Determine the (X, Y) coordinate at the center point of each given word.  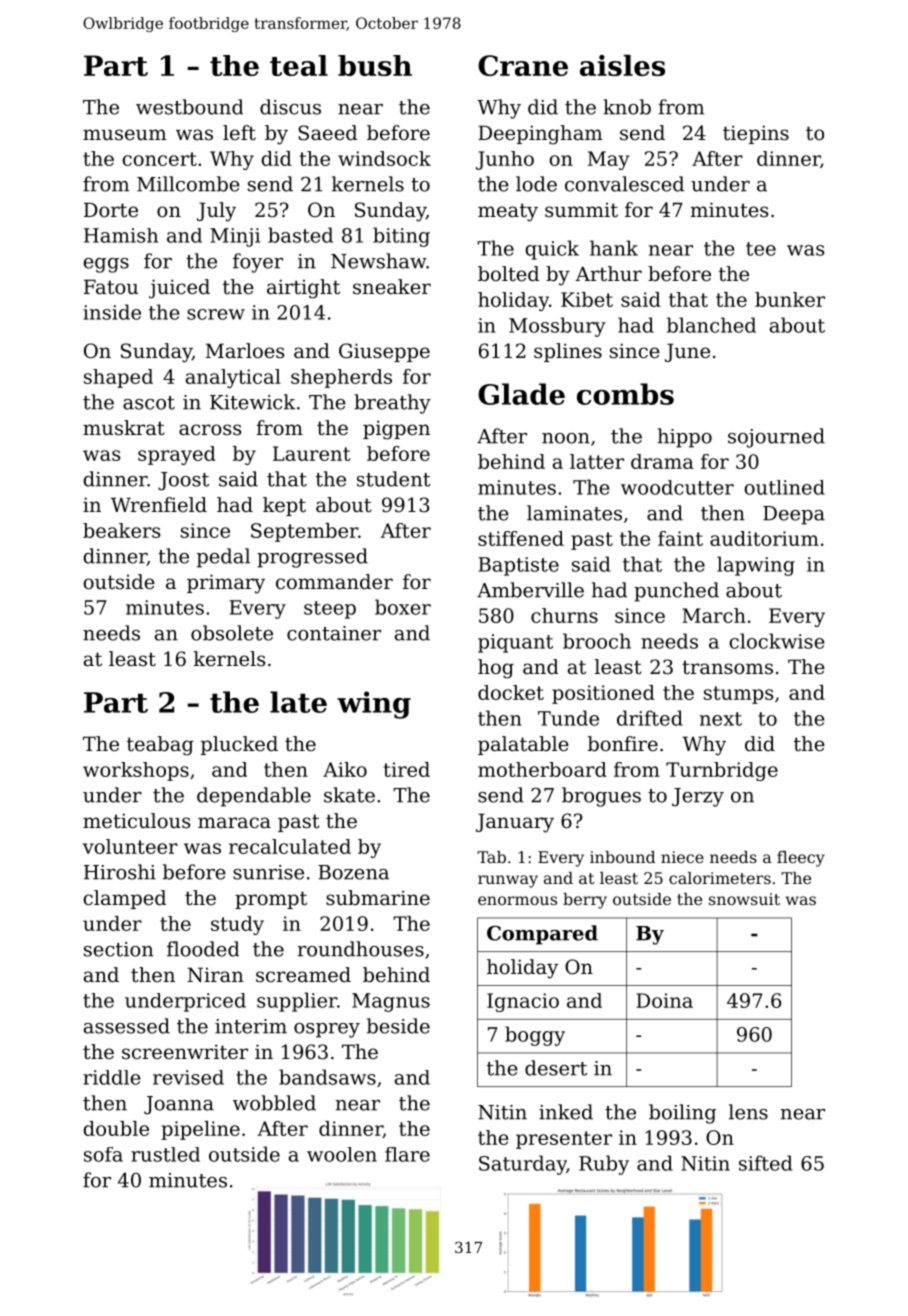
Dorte (111, 210)
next (721, 719)
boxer (403, 607)
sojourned (776, 438)
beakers (121, 530)
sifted (765, 1163)
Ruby (604, 1165)
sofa (103, 1154)
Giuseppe (384, 352)
